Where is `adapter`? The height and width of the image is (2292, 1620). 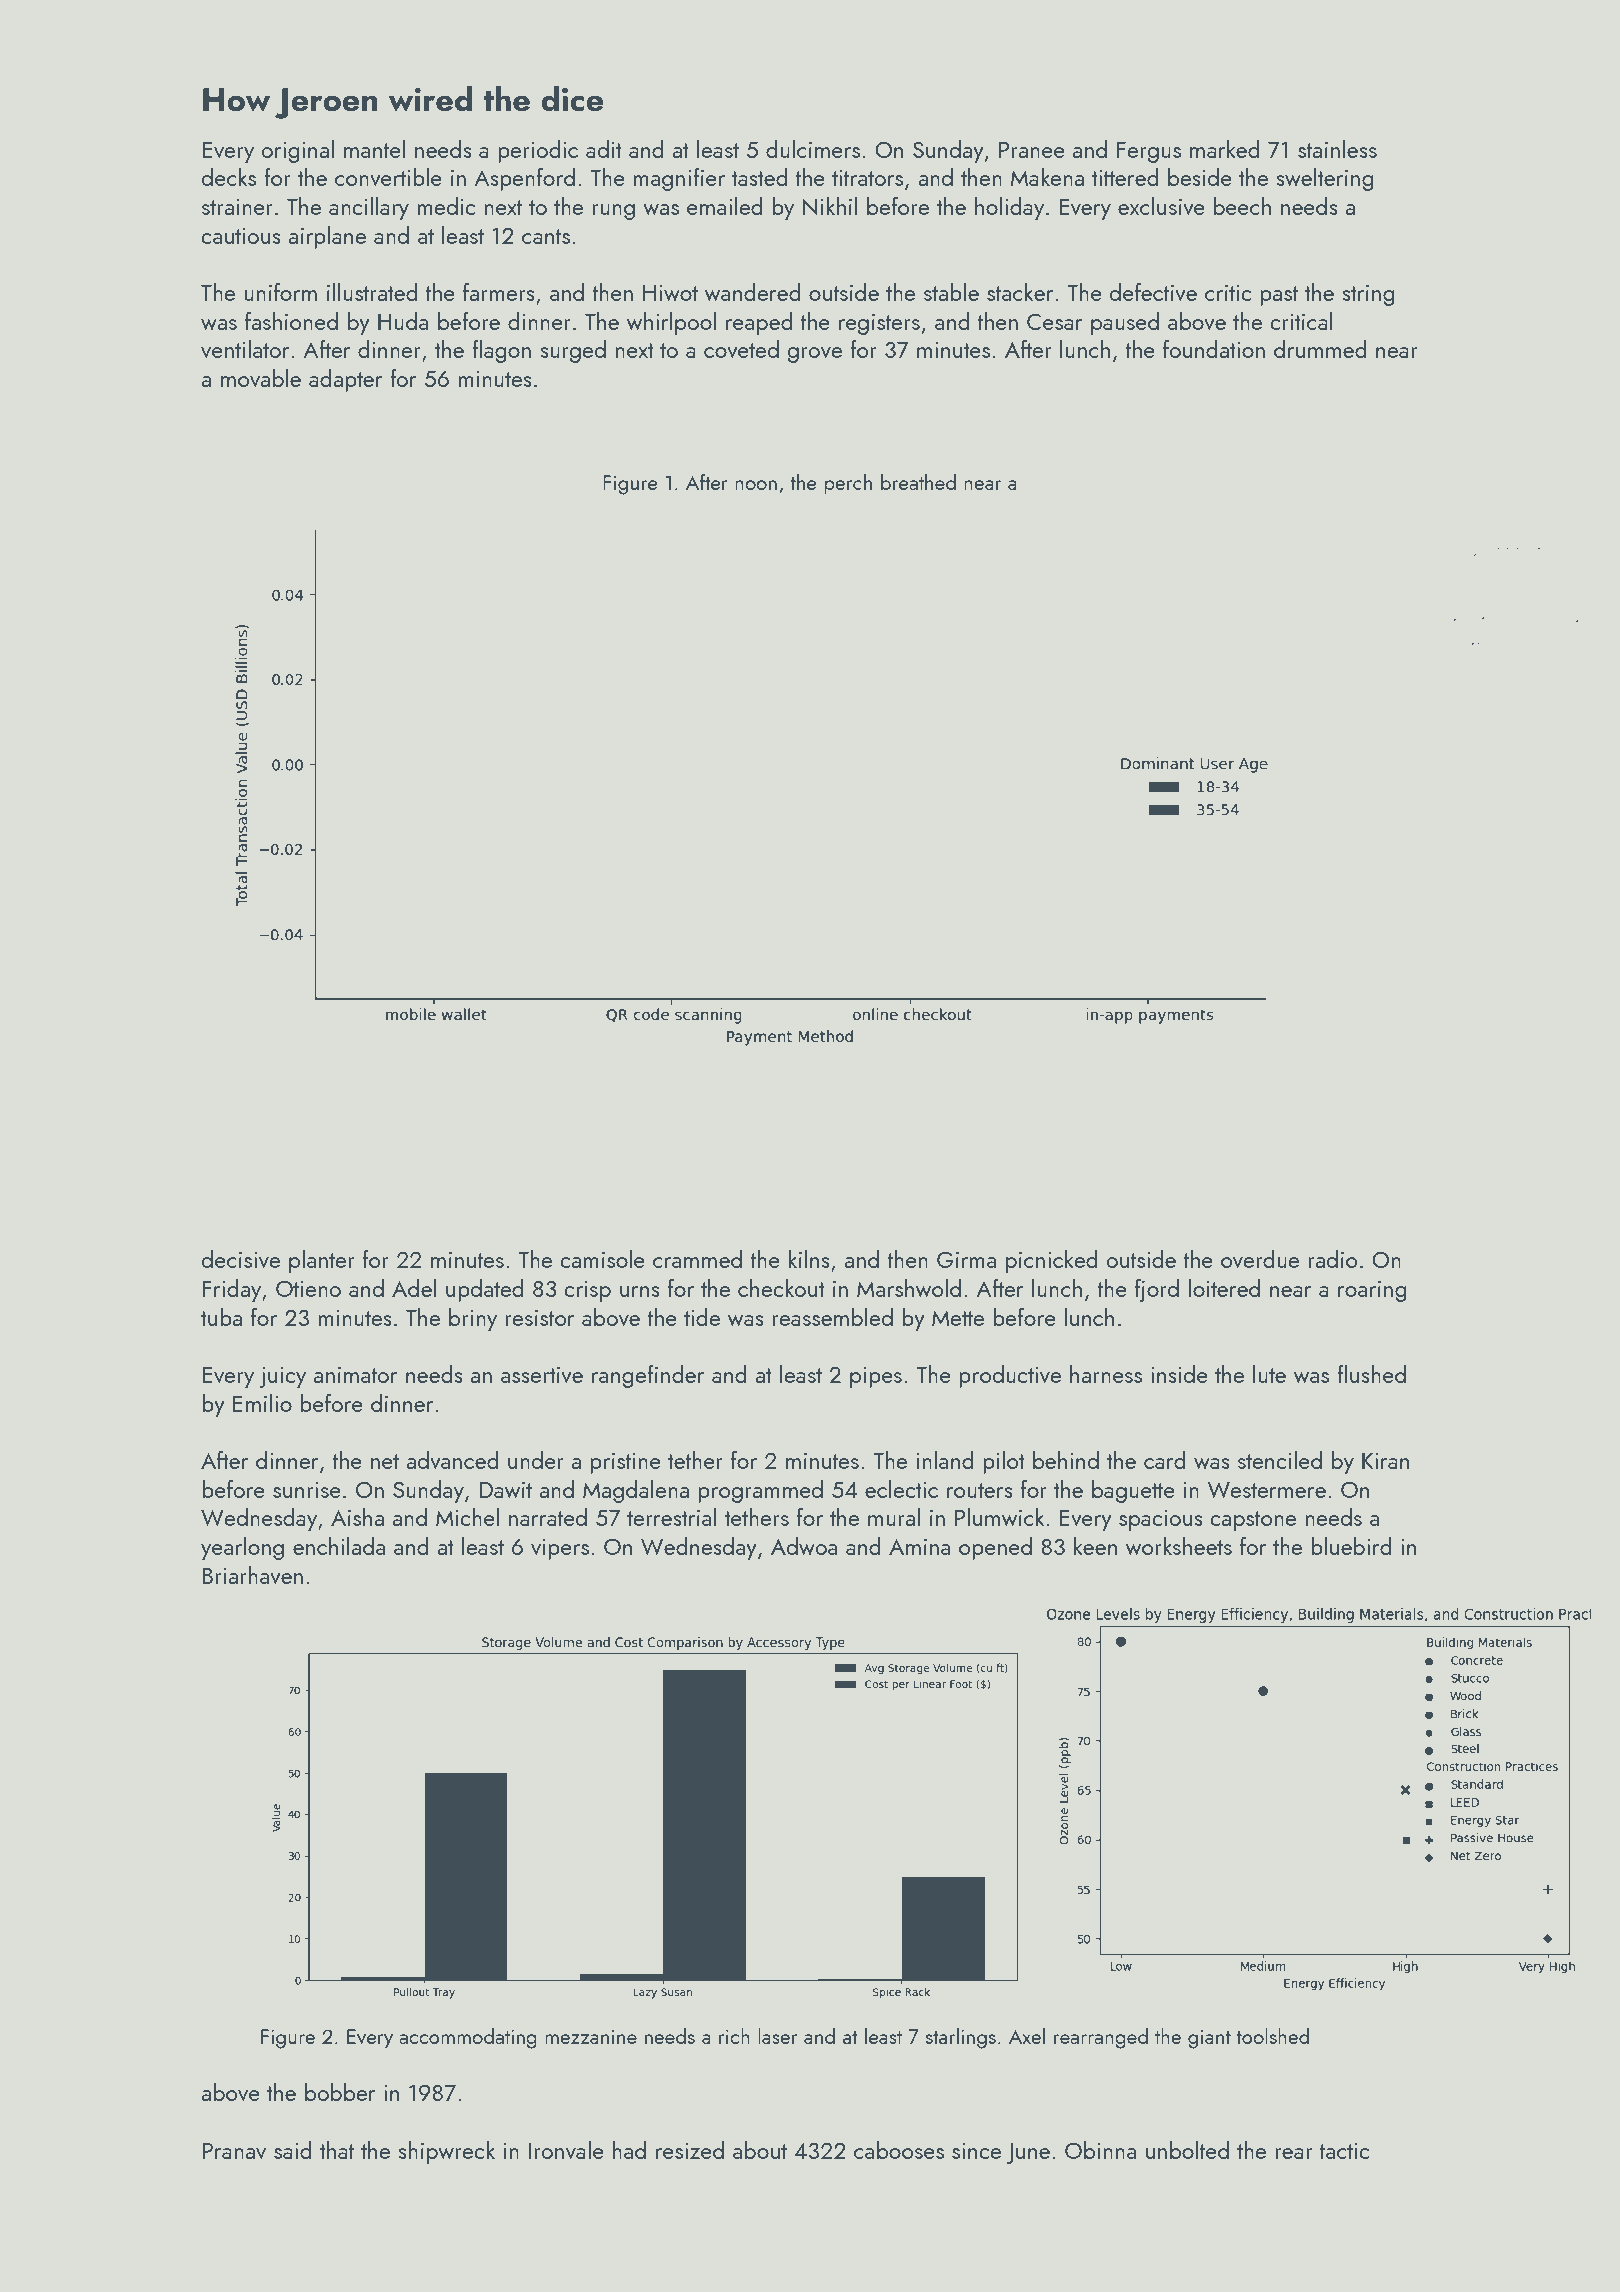
adapter is located at coordinates (345, 380).
